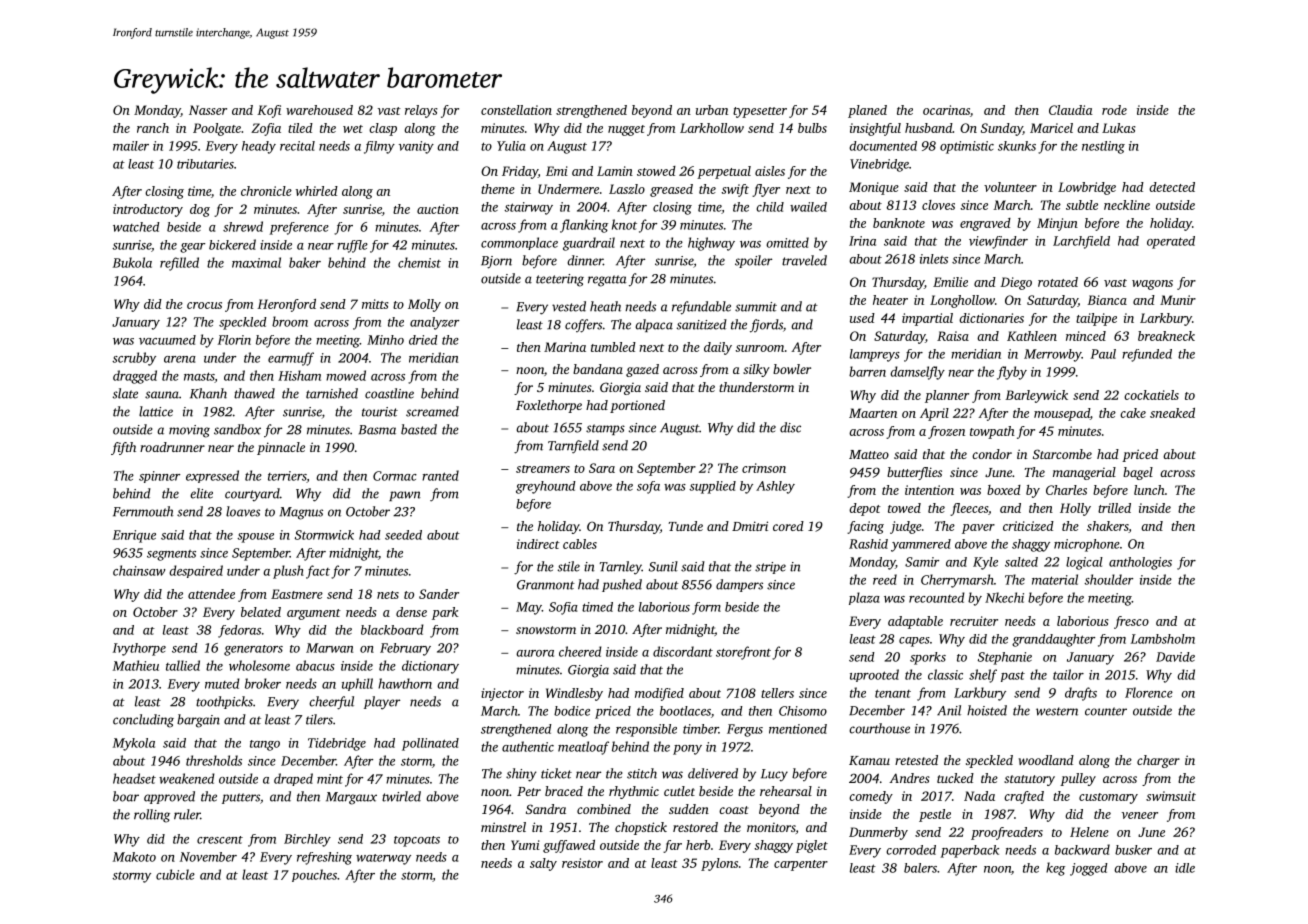 The image size is (1308, 924). Describe the element at coordinates (659, 694) in the document. I see `modified` at that location.
